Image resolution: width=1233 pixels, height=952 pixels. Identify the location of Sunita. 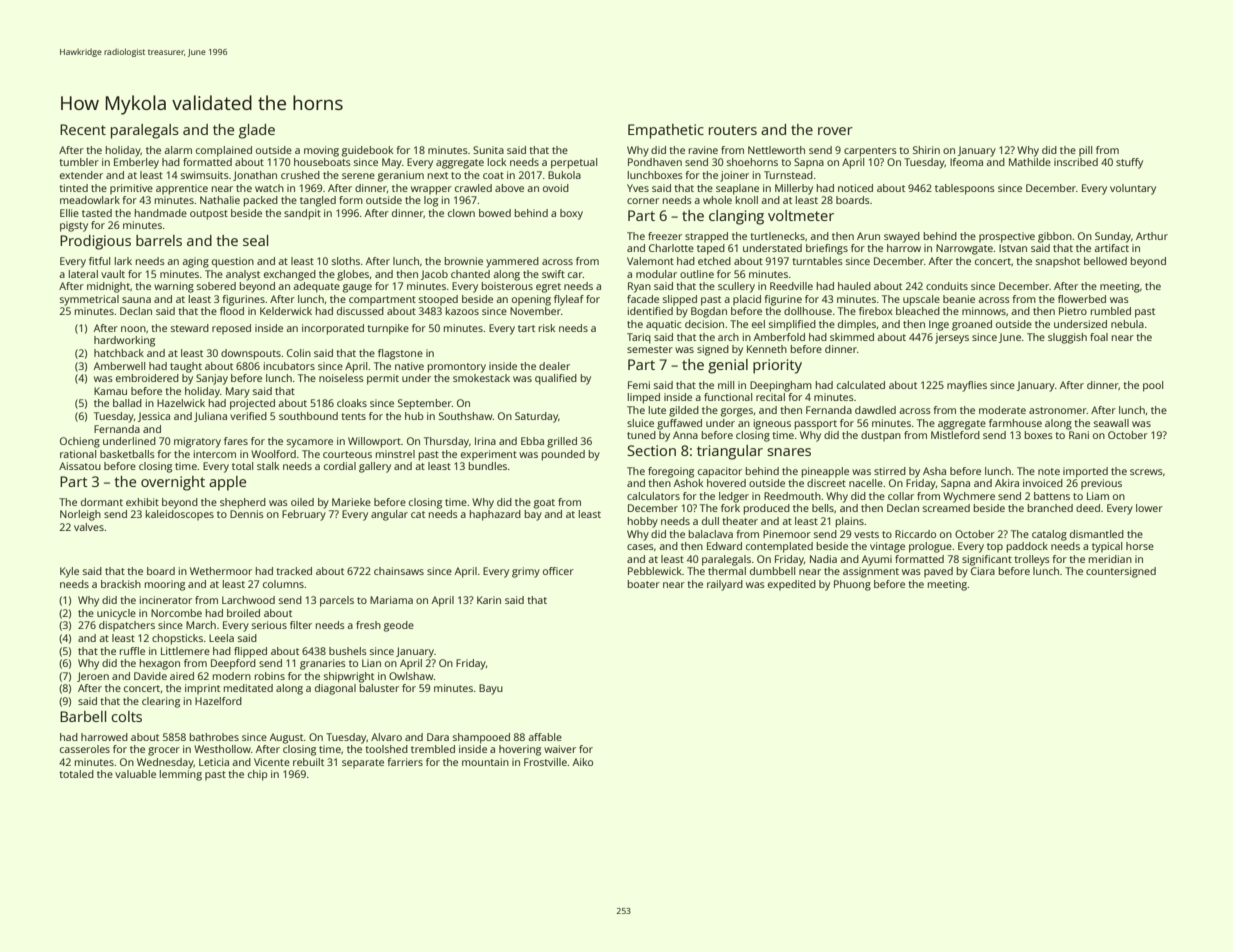
(488, 150).
